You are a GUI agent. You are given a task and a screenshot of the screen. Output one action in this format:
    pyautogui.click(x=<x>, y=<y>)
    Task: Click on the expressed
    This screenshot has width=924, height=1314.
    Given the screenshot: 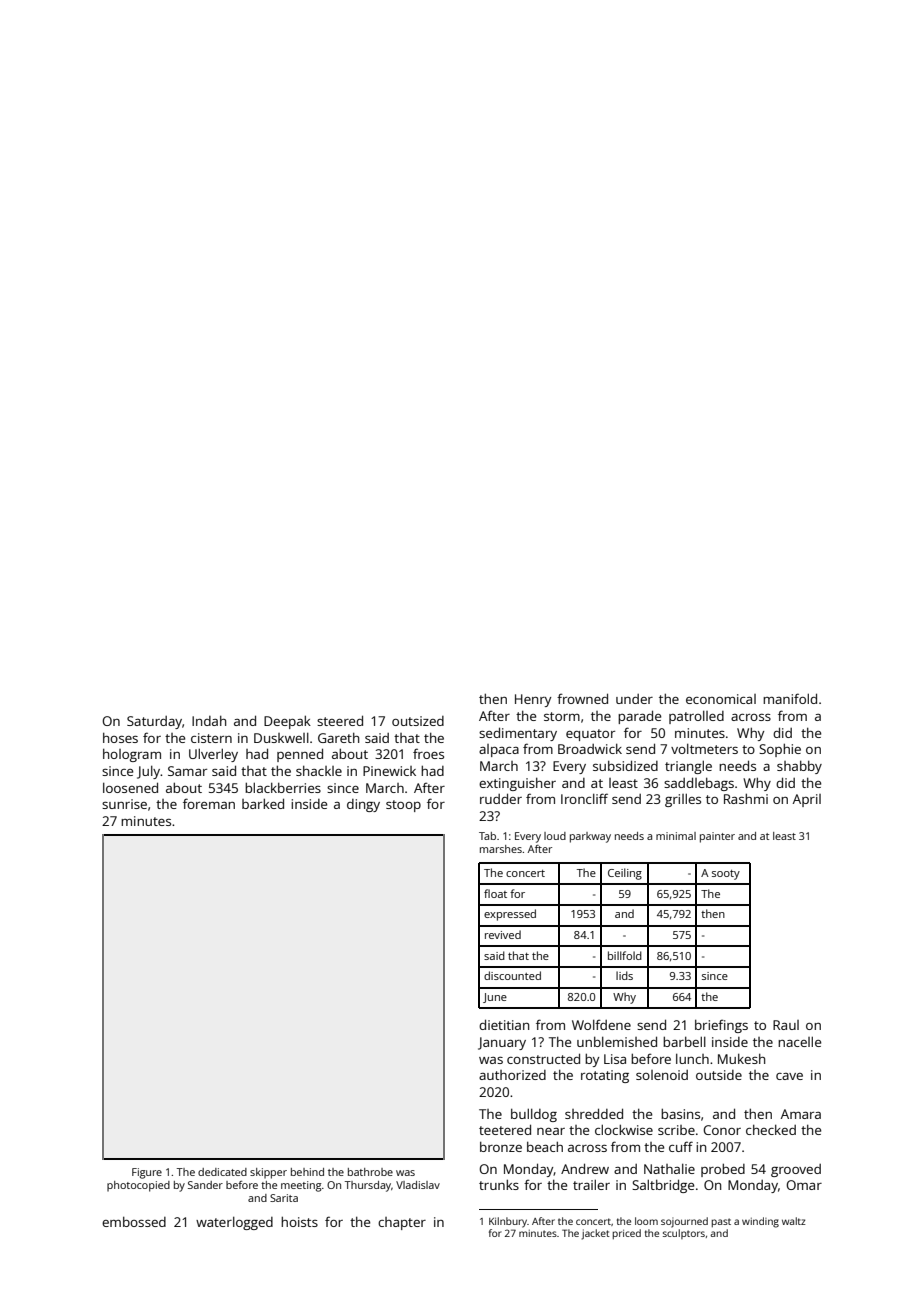 What is the action you would take?
    pyautogui.click(x=510, y=915)
